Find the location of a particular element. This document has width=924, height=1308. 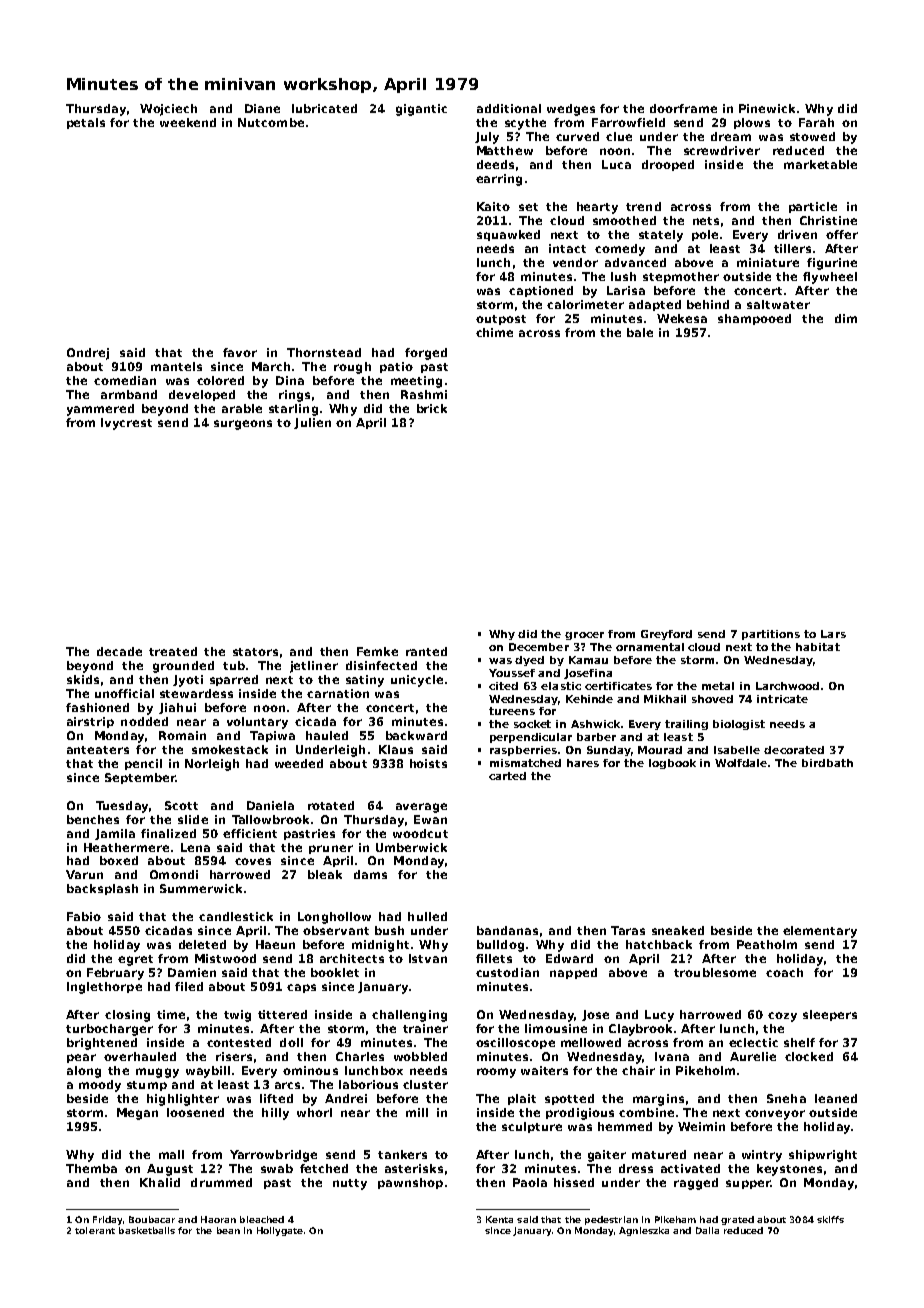

shampooed is located at coordinates (754, 319).
